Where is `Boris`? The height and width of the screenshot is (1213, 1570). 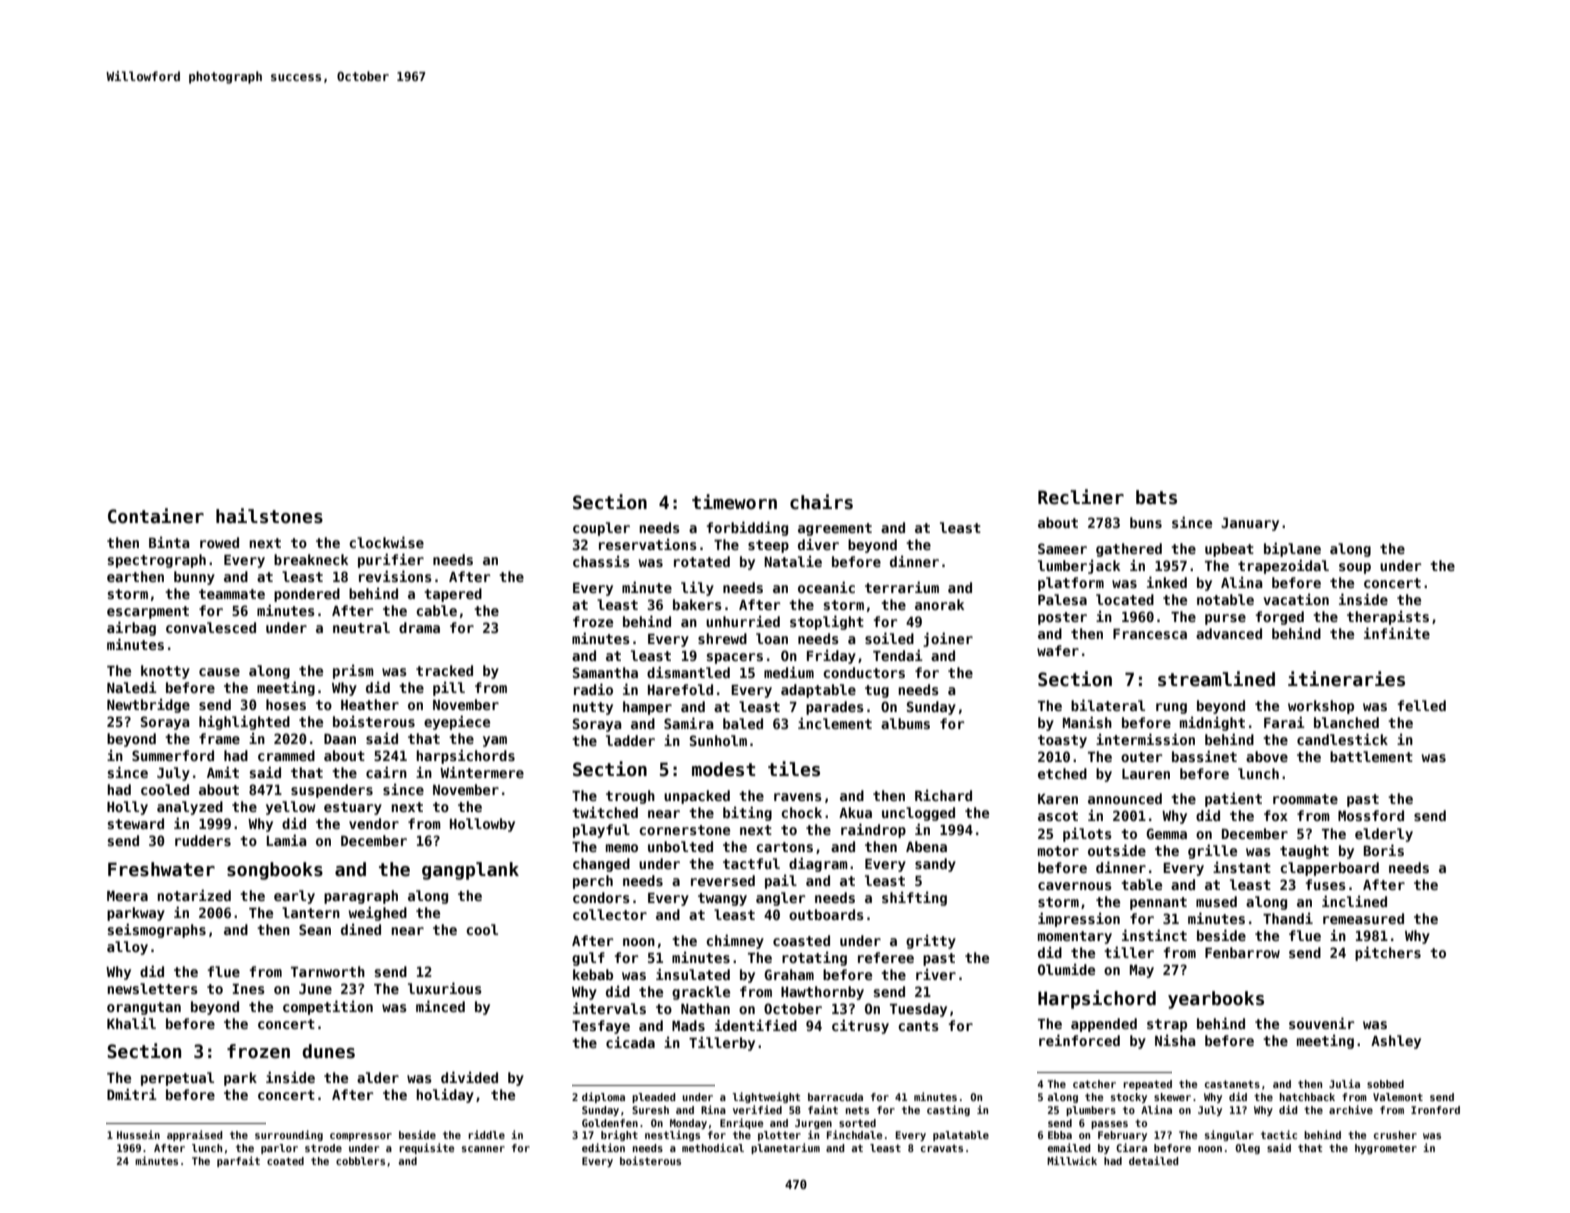
Boris is located at coordinates (1383, 850).
